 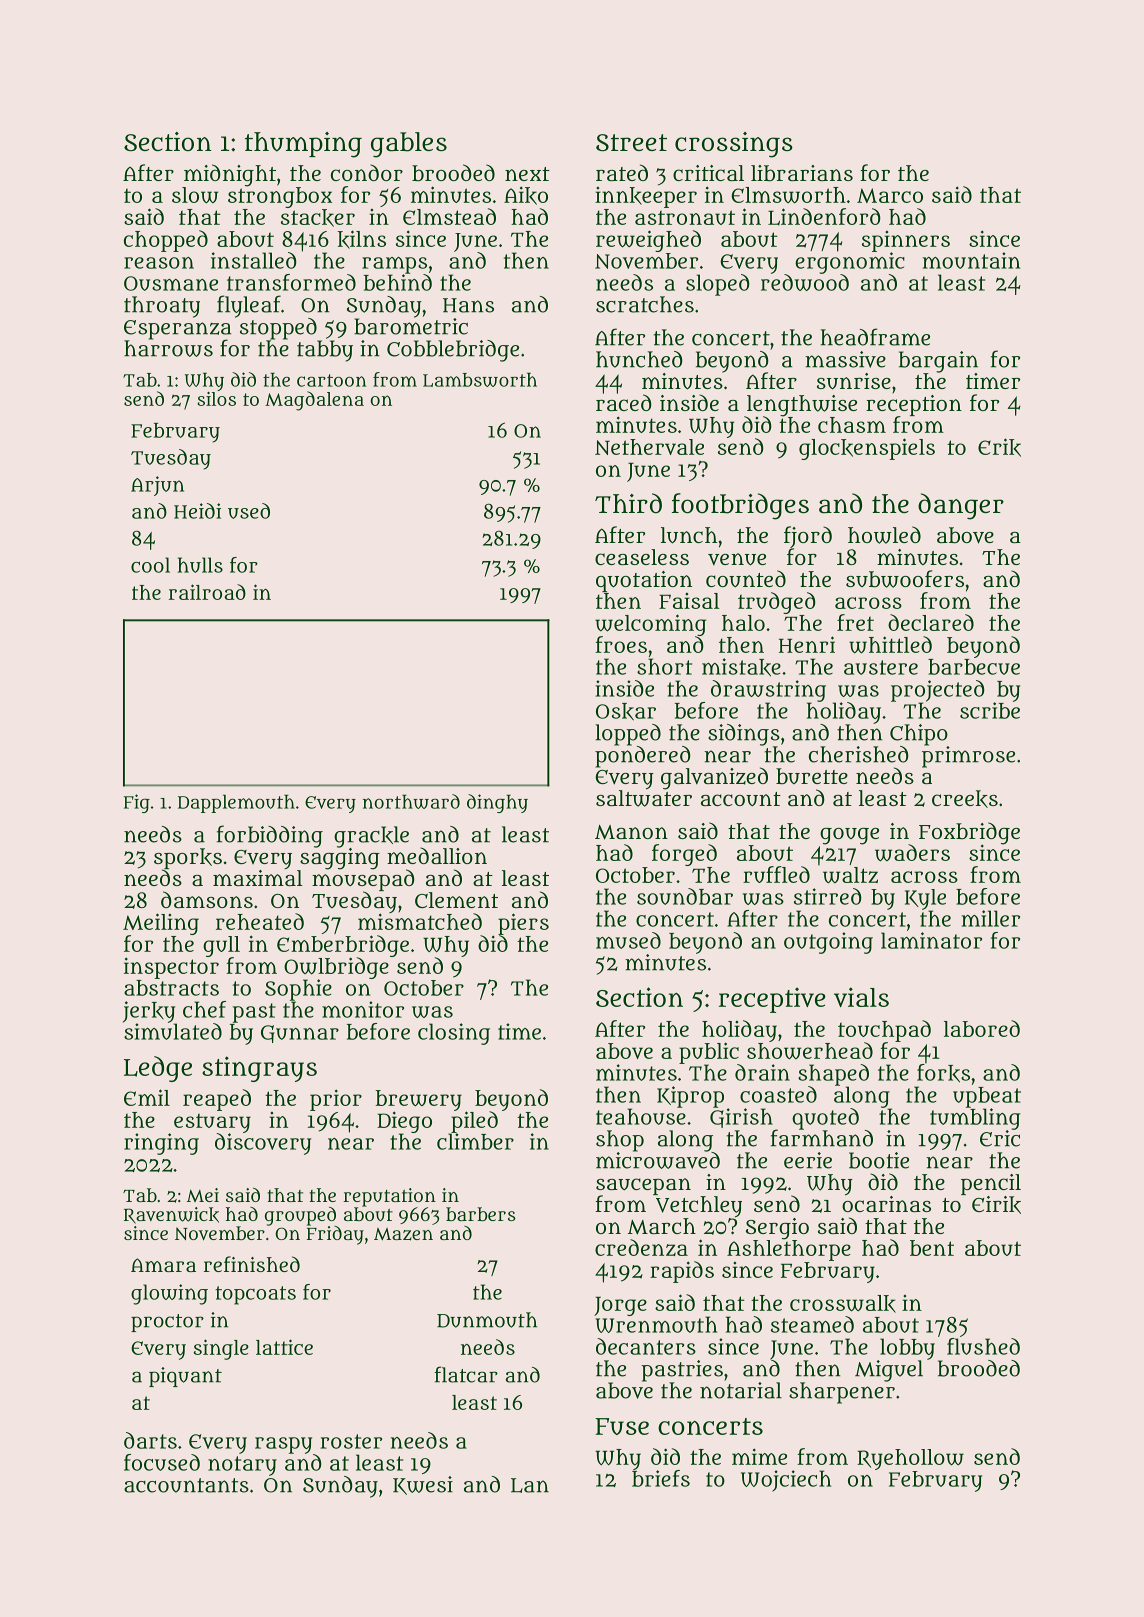 What do you see at coordinates (649, 447) in the screenshot?
I see `Nethervale` at bounding box center [649, 447].
